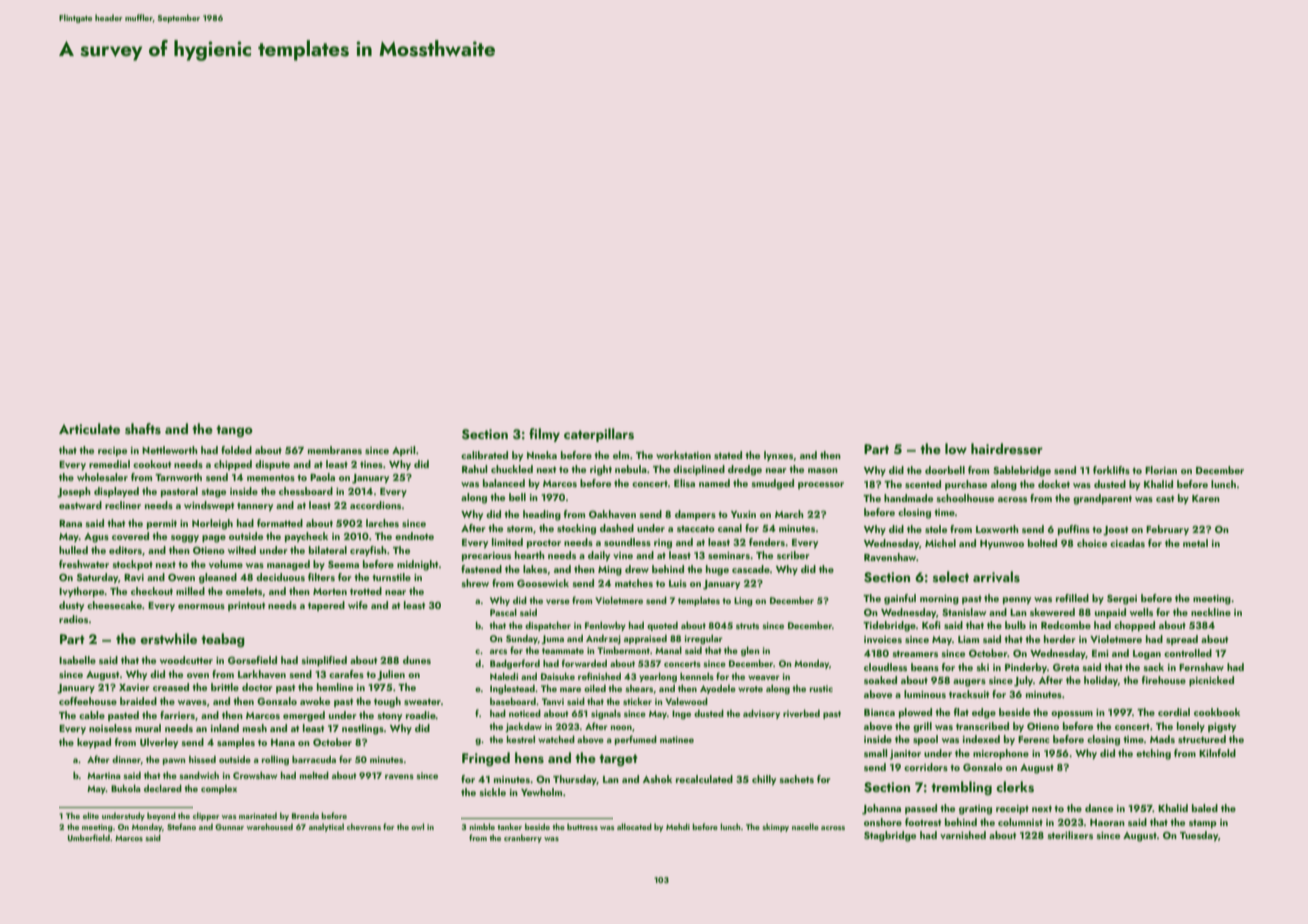  I want to click on allocated, so click(634, 826).
